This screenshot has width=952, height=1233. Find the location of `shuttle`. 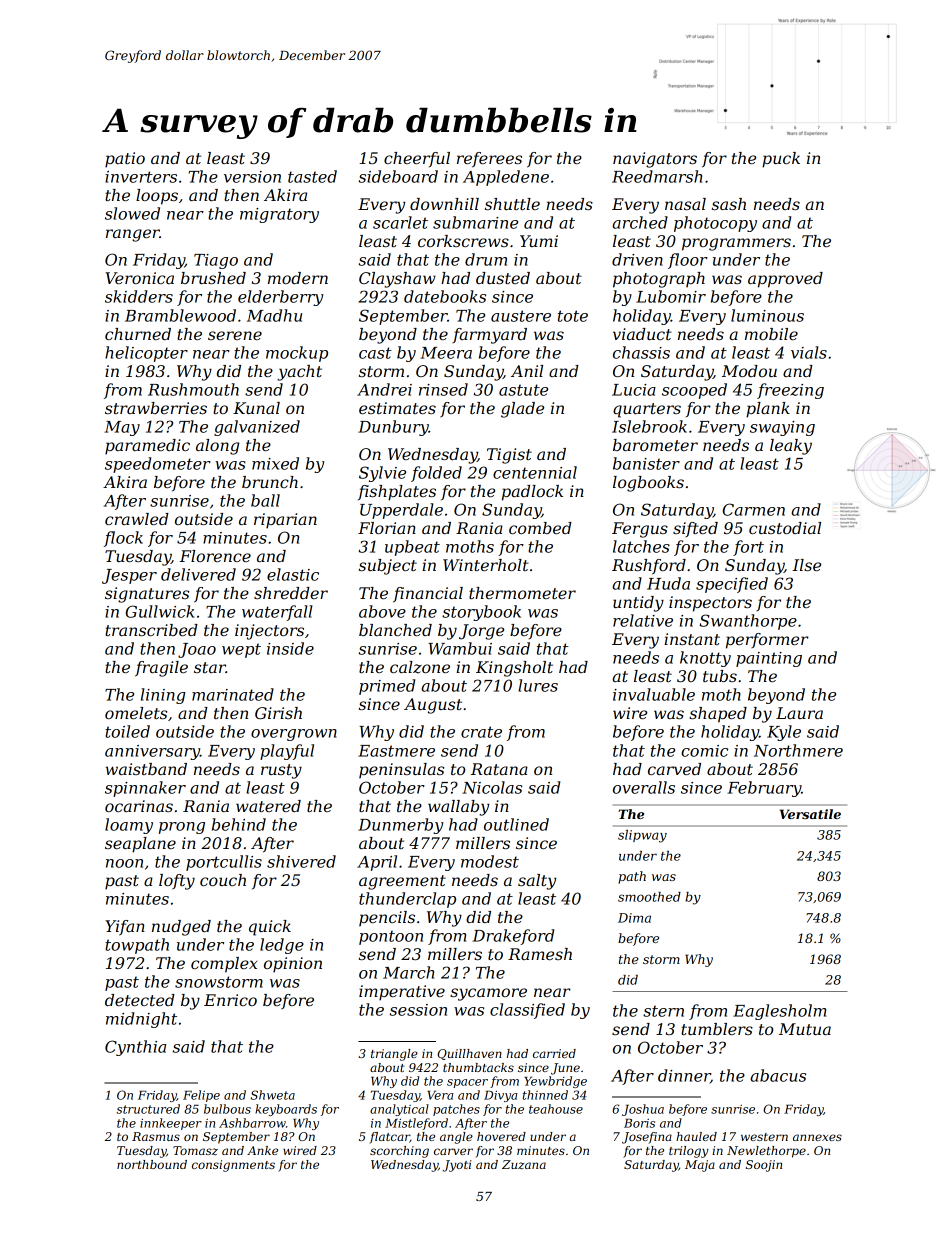

shuttle is located at coordinates (512, 204).
